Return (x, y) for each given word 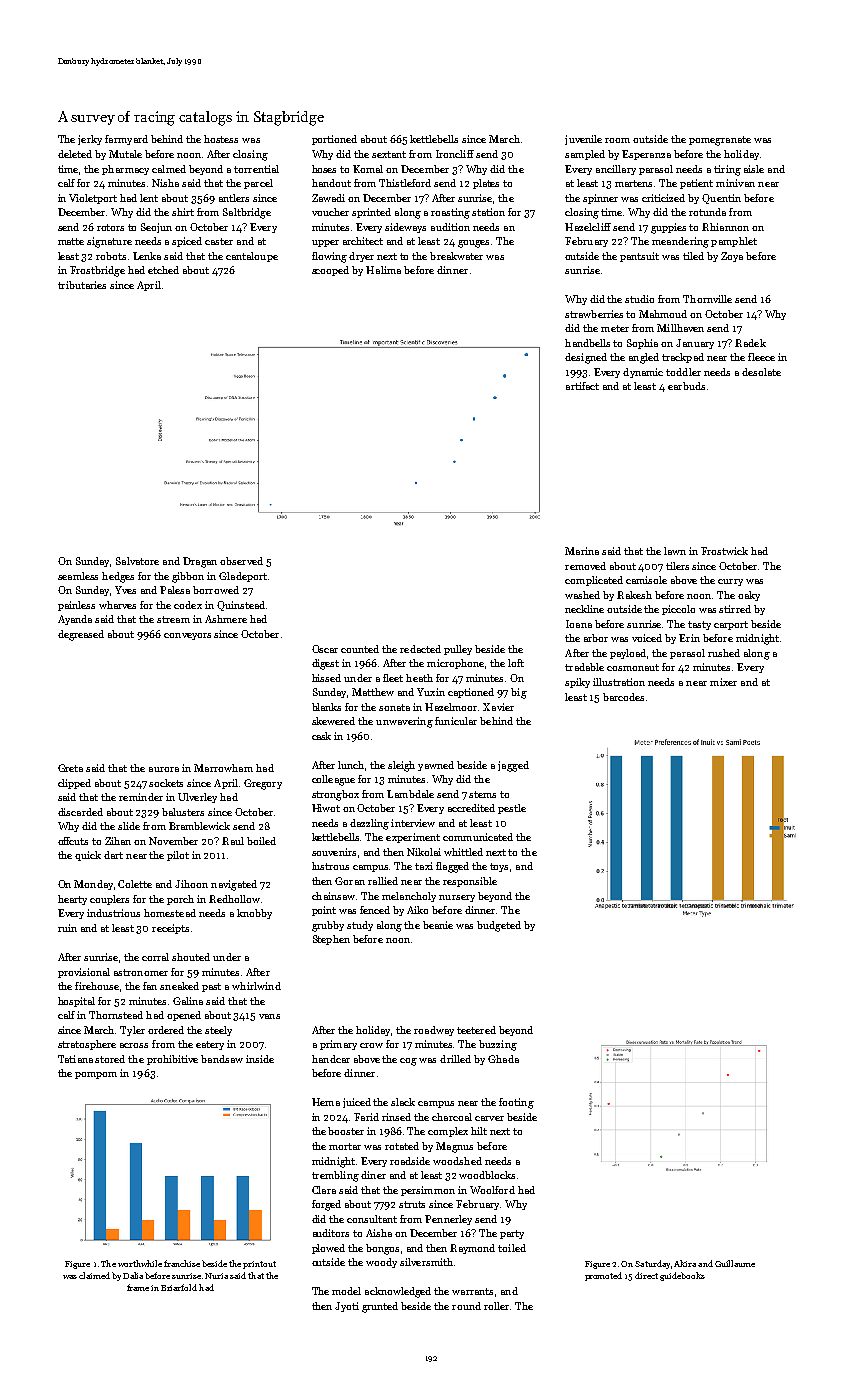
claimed (94, 1275)
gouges (473, 244)
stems (482, 794)
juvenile (583, 140)
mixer (723, 682)
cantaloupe (252, 257)
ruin (67, 928)
